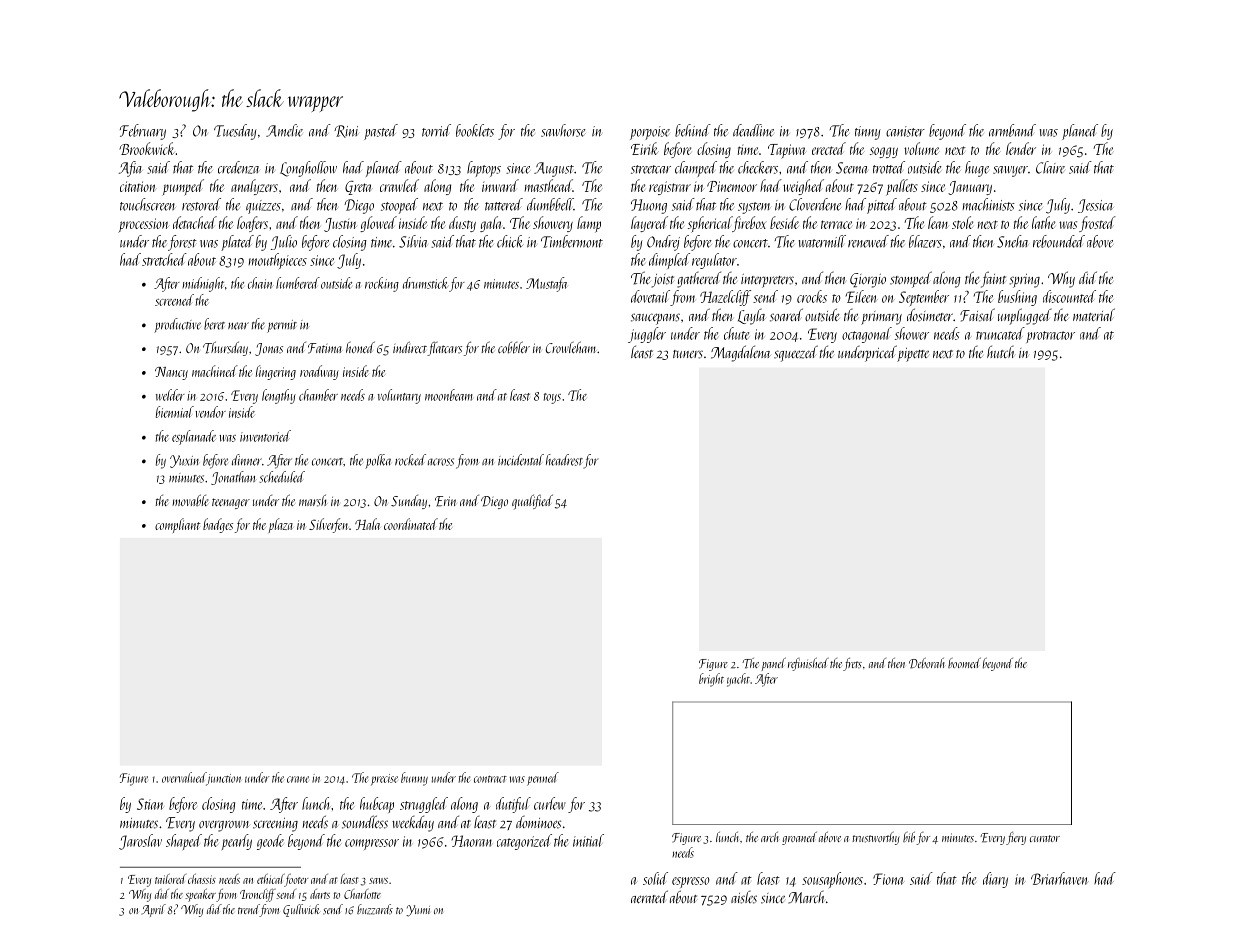  I want to click on tinny, so click(868, 133).
